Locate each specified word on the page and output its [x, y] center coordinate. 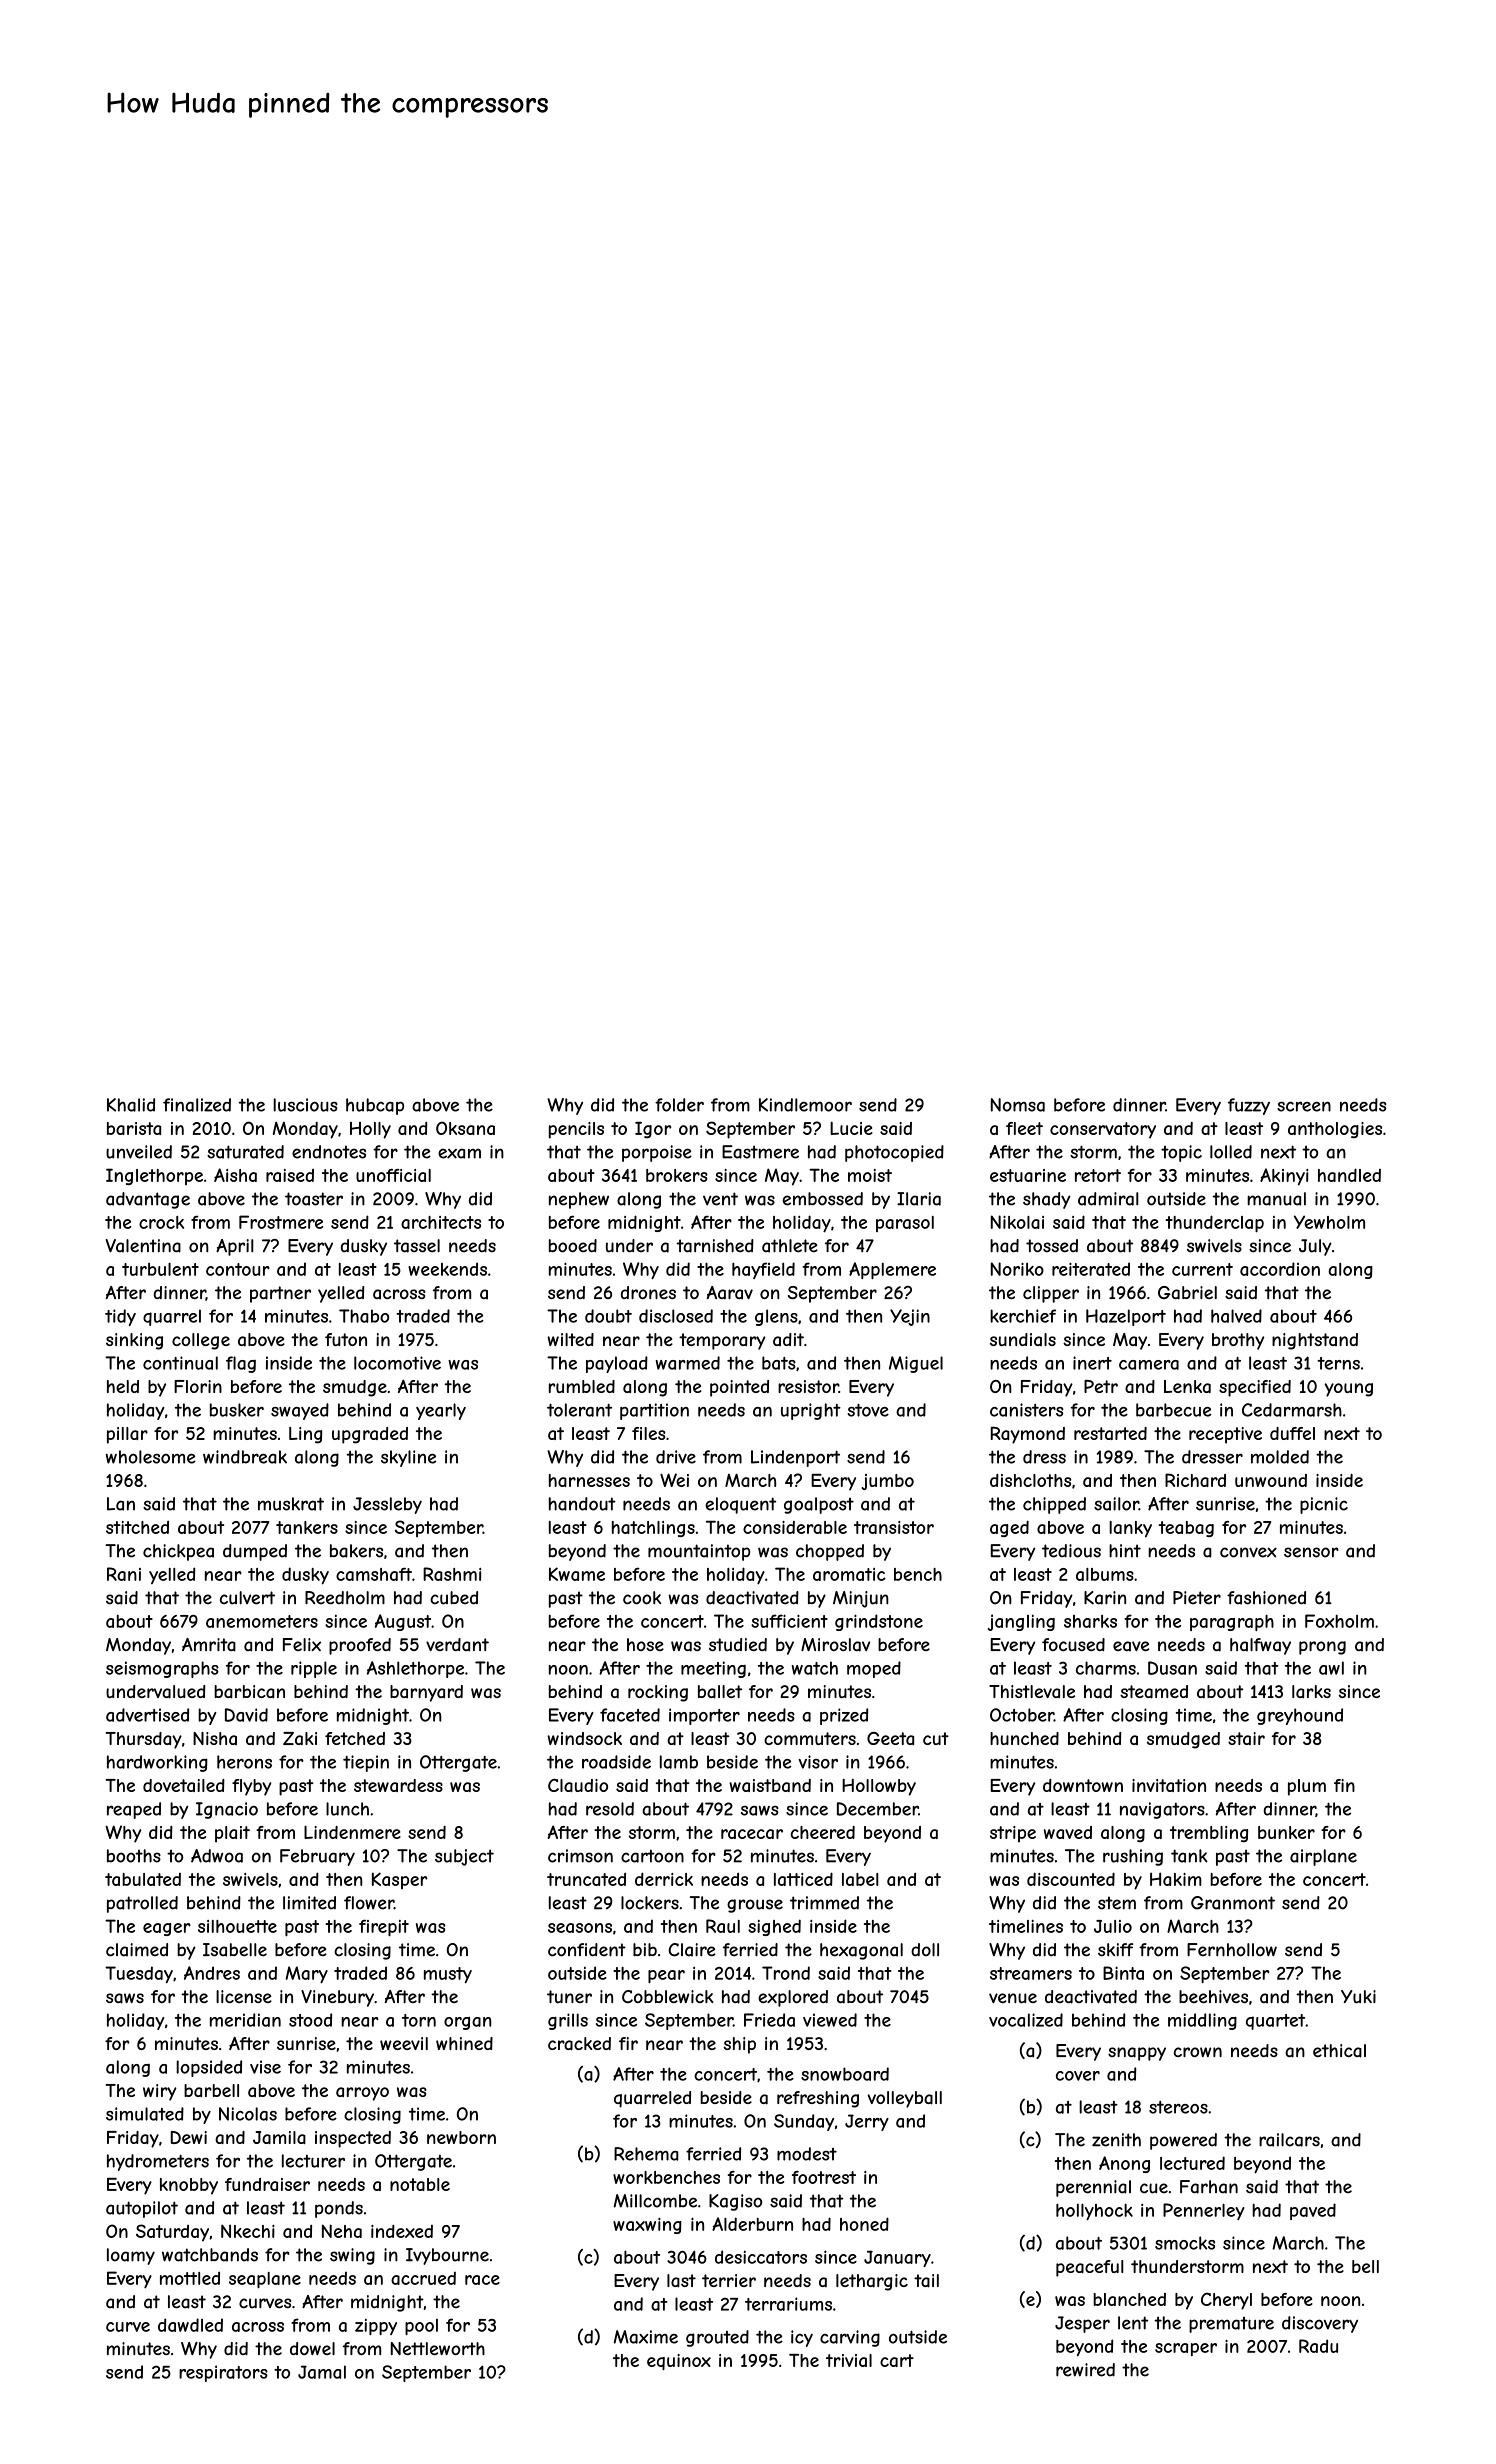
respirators [223, 2373]
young [1348, 1390]
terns [1338, 1363]
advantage [148, 1200]
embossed [823, 1199]
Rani [124, 1574]
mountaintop [699, 1552]
